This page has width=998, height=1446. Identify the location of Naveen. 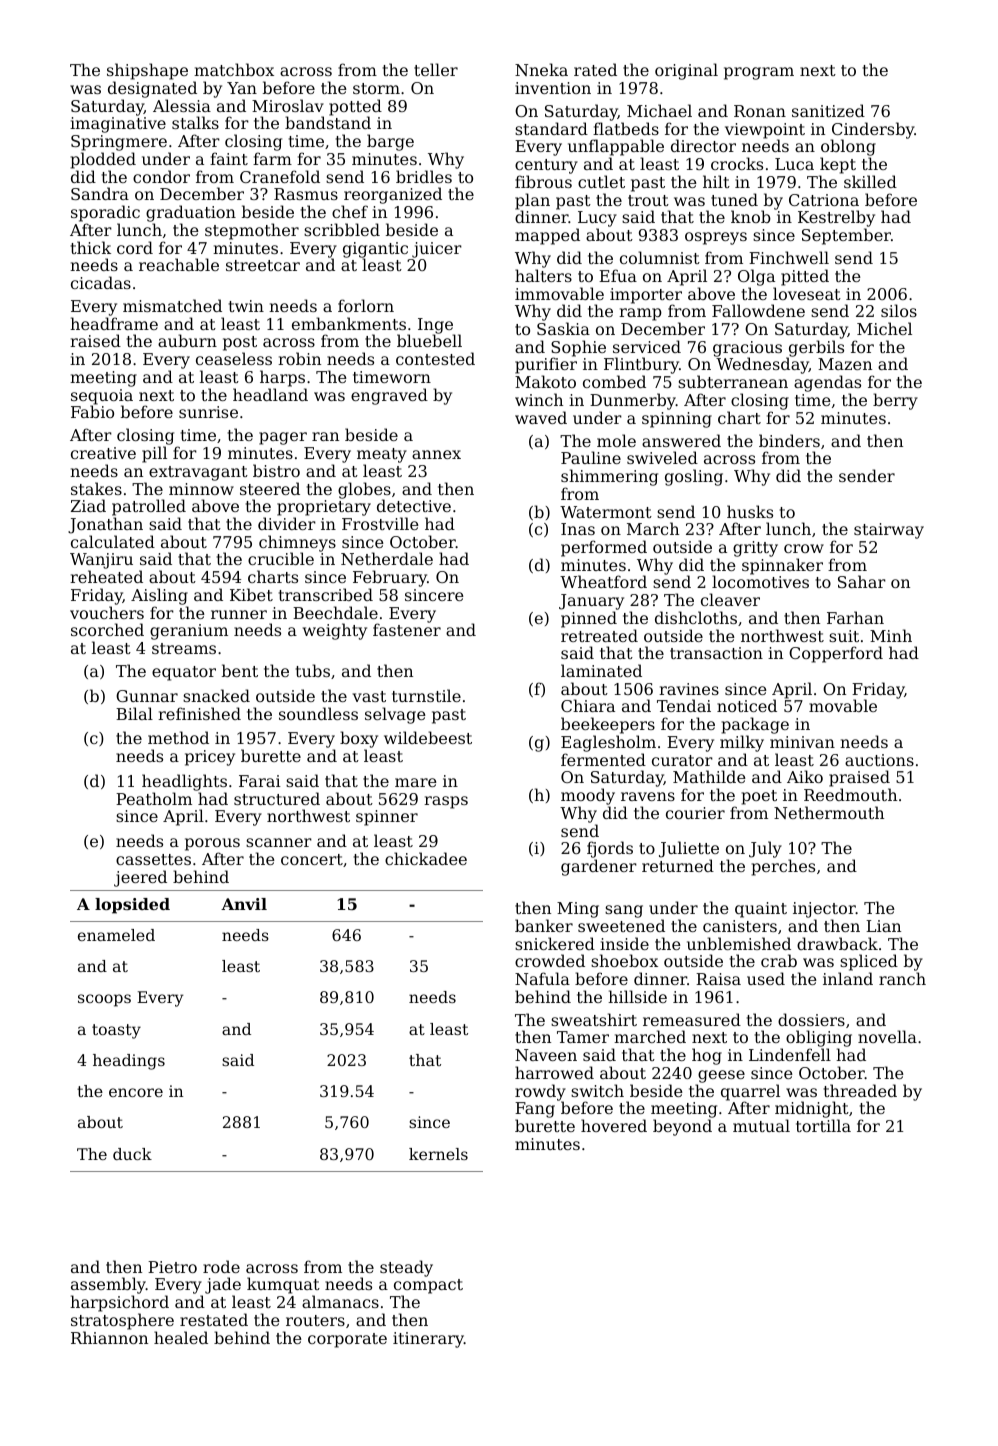
(546, 1055).
